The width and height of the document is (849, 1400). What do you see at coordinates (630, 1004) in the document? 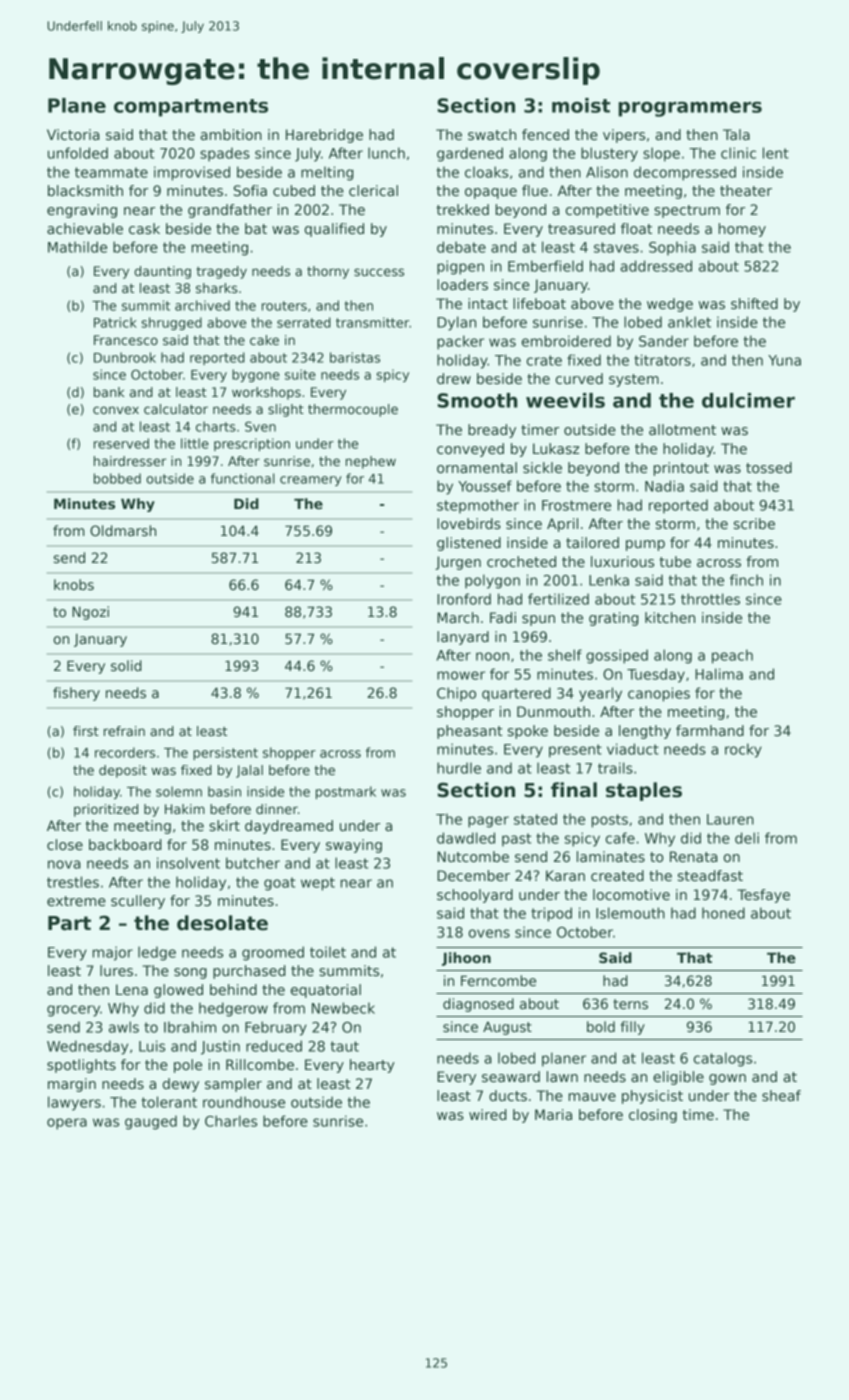
I see `terns` at bounding box center [630, 1004].
